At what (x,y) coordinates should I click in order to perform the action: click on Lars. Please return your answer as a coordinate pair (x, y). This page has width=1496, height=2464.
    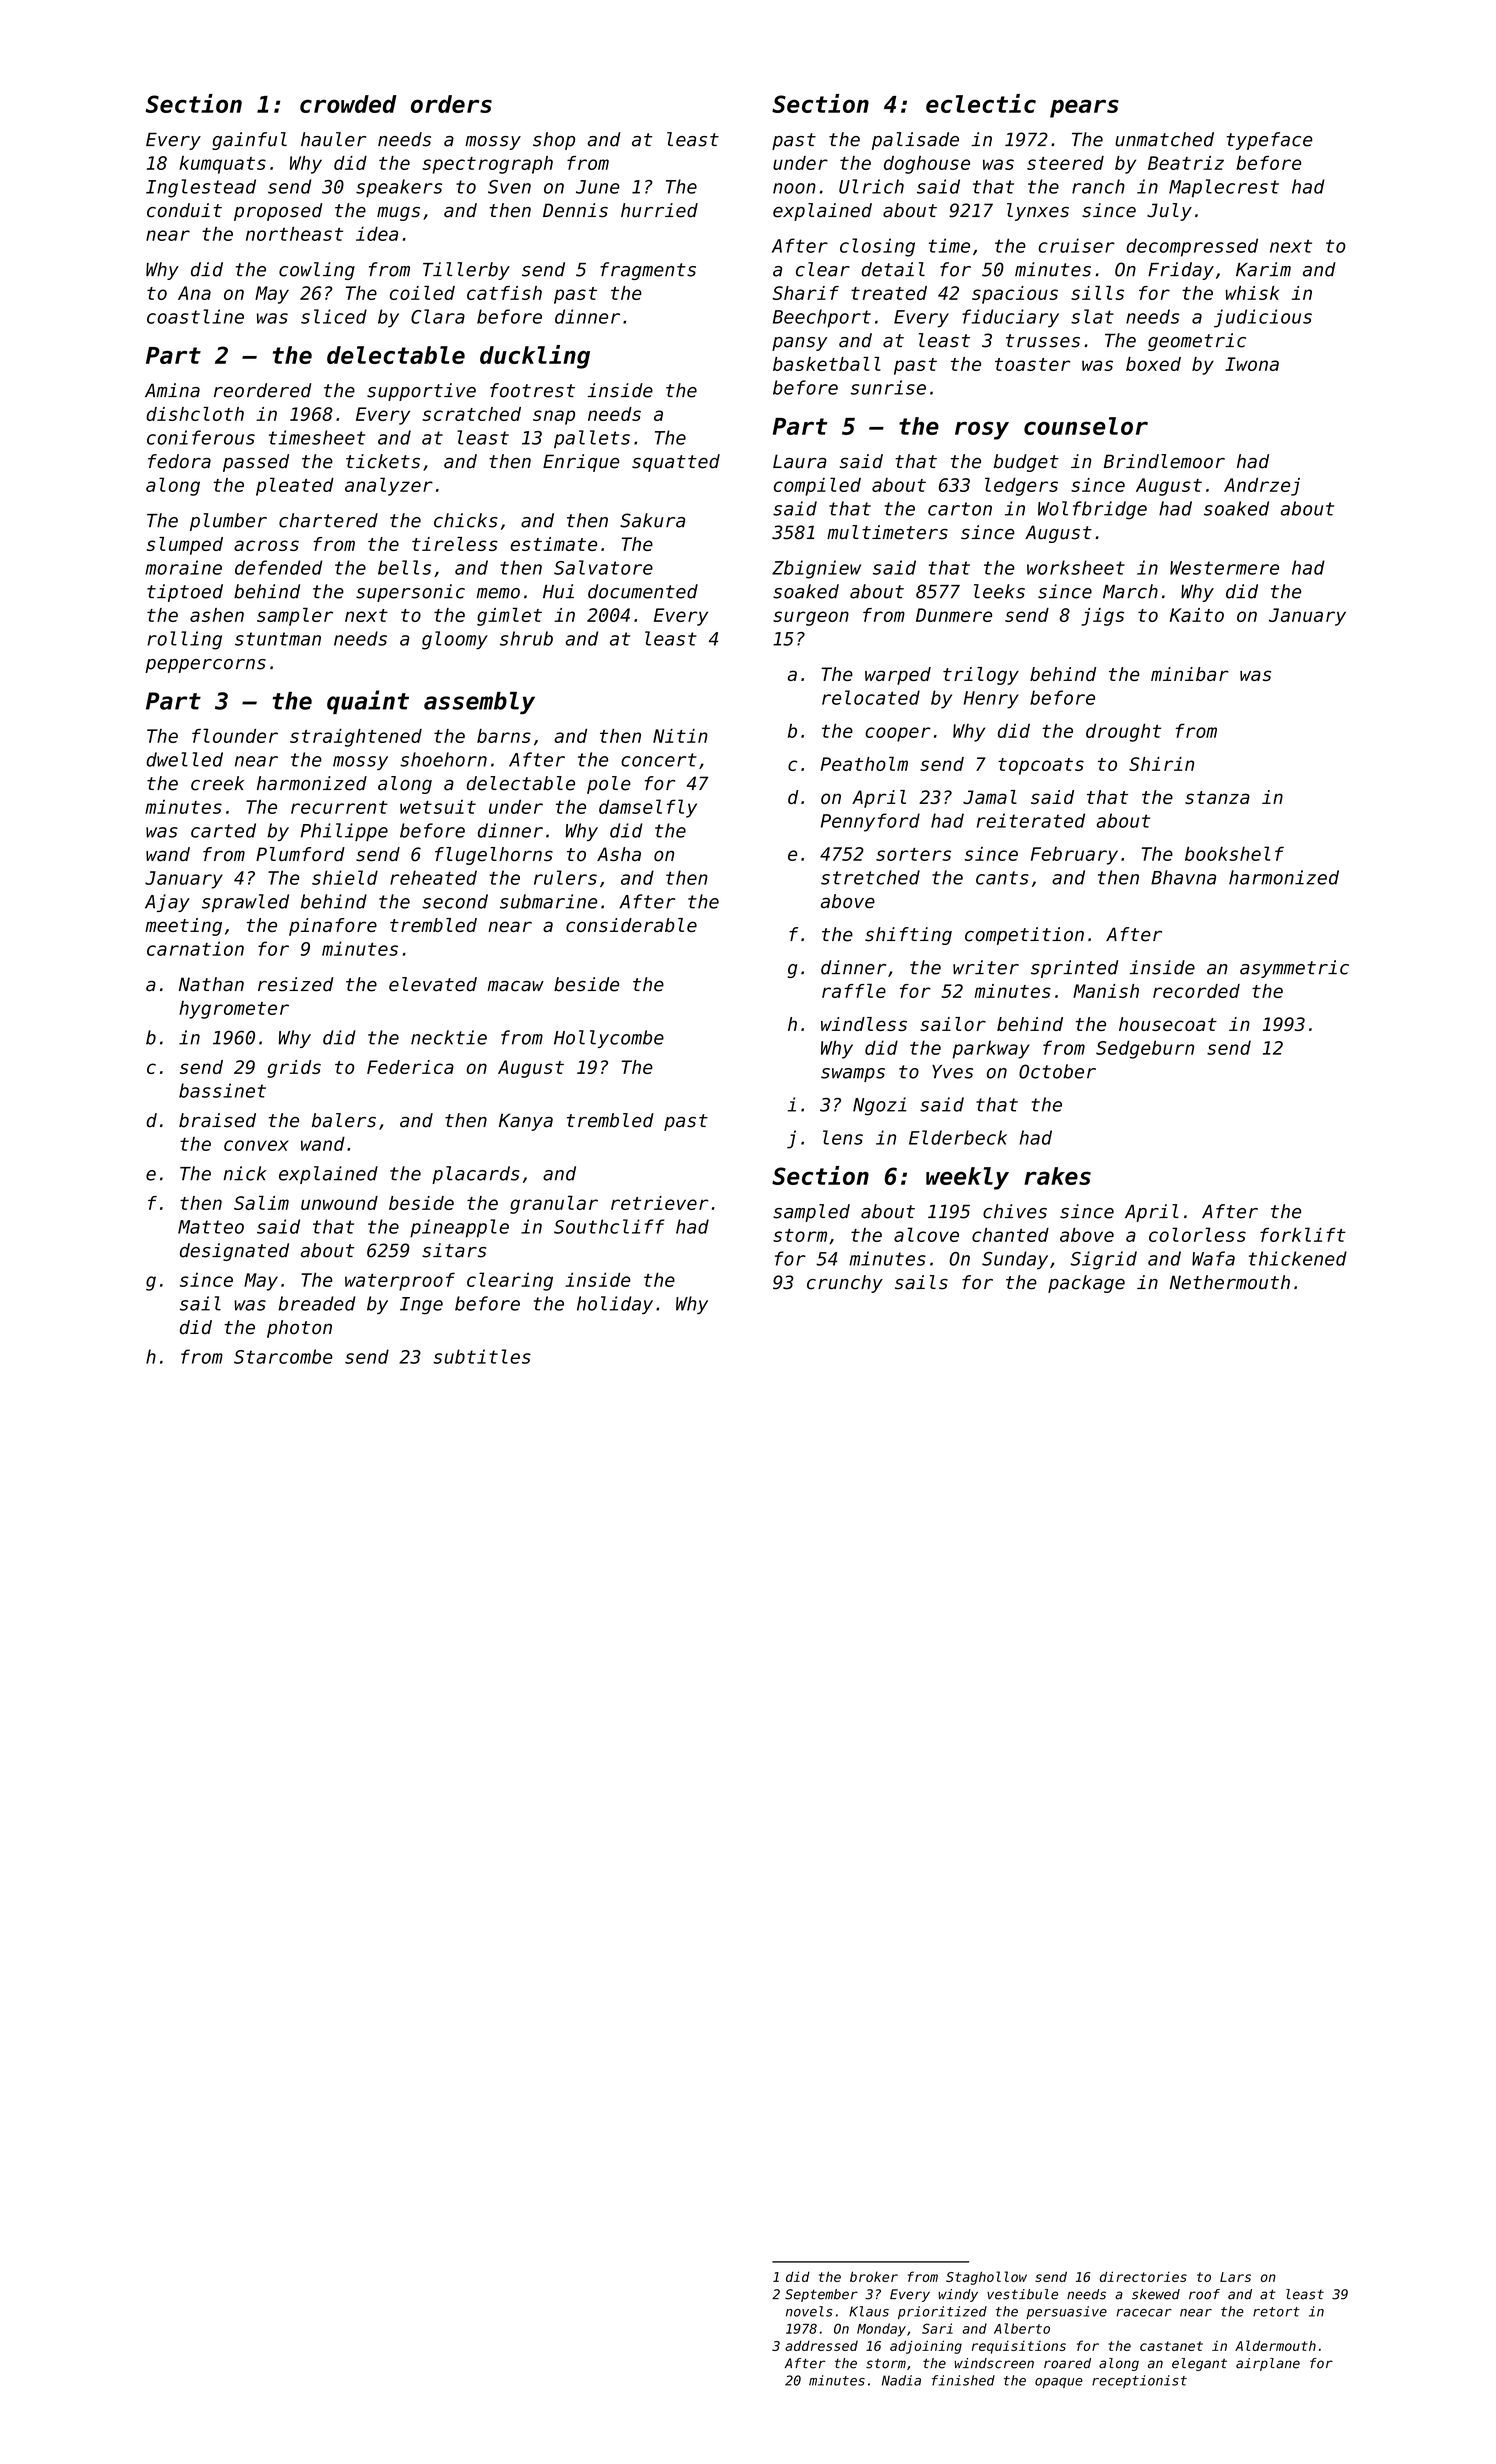
    Looking at the image, I should click on (1235, 2277).
